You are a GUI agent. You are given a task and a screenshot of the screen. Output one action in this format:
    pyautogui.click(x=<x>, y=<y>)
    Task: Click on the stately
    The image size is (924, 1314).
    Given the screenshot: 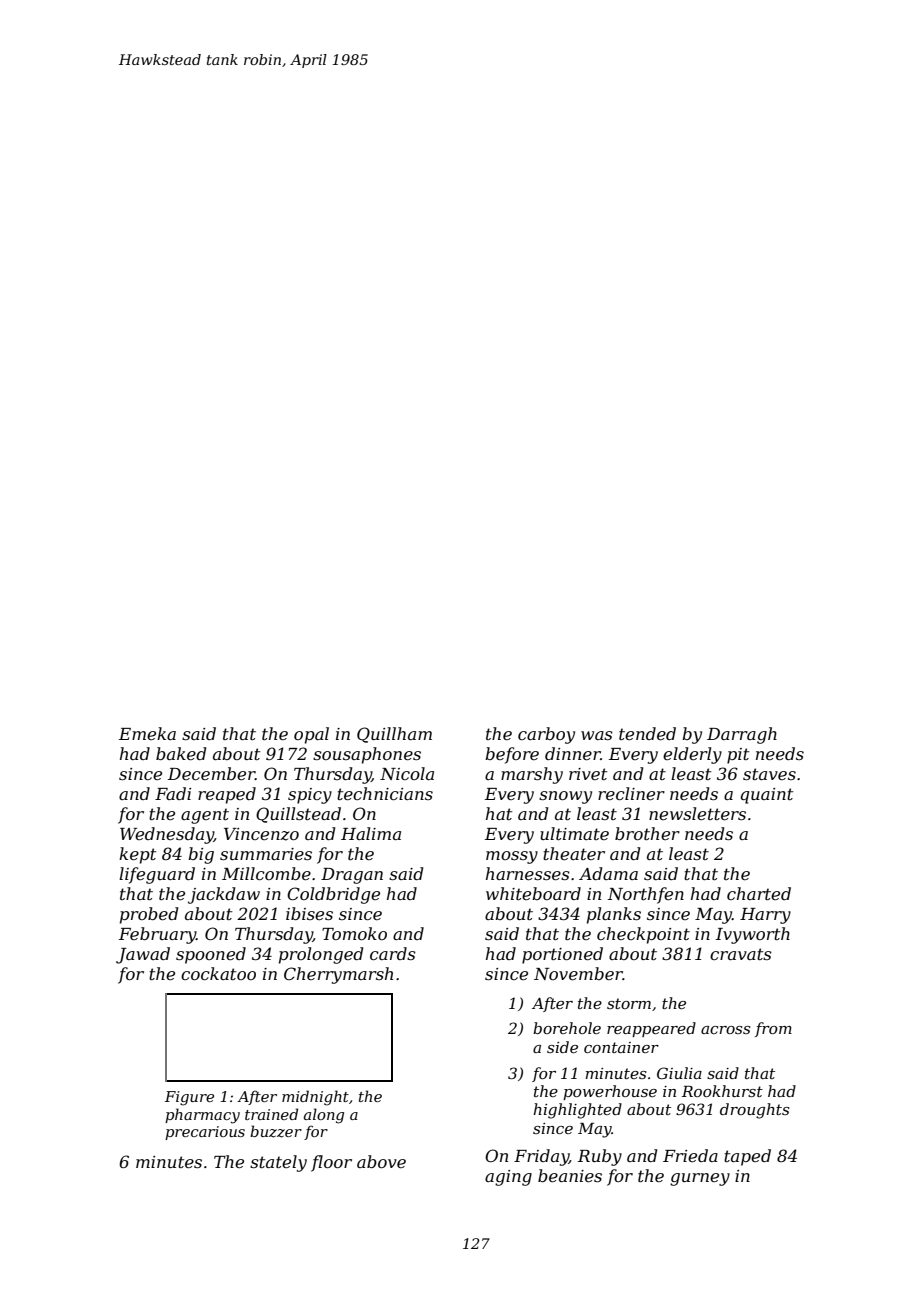 What is the action you would take?
    pyautogui.click(x=278, y=1163)
